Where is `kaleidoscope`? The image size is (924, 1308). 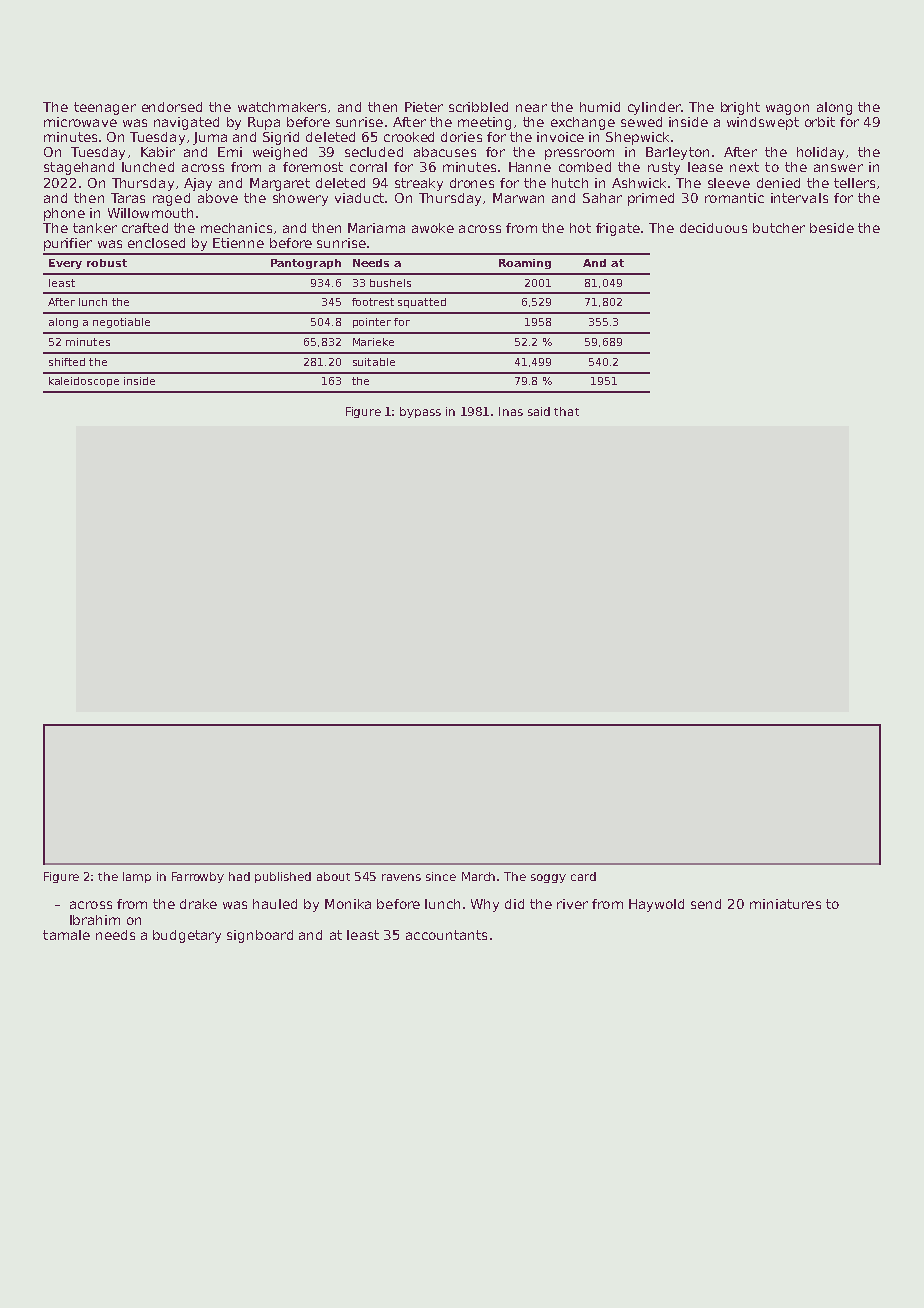
kaleidoscope is located at coordinates (84, 382).
